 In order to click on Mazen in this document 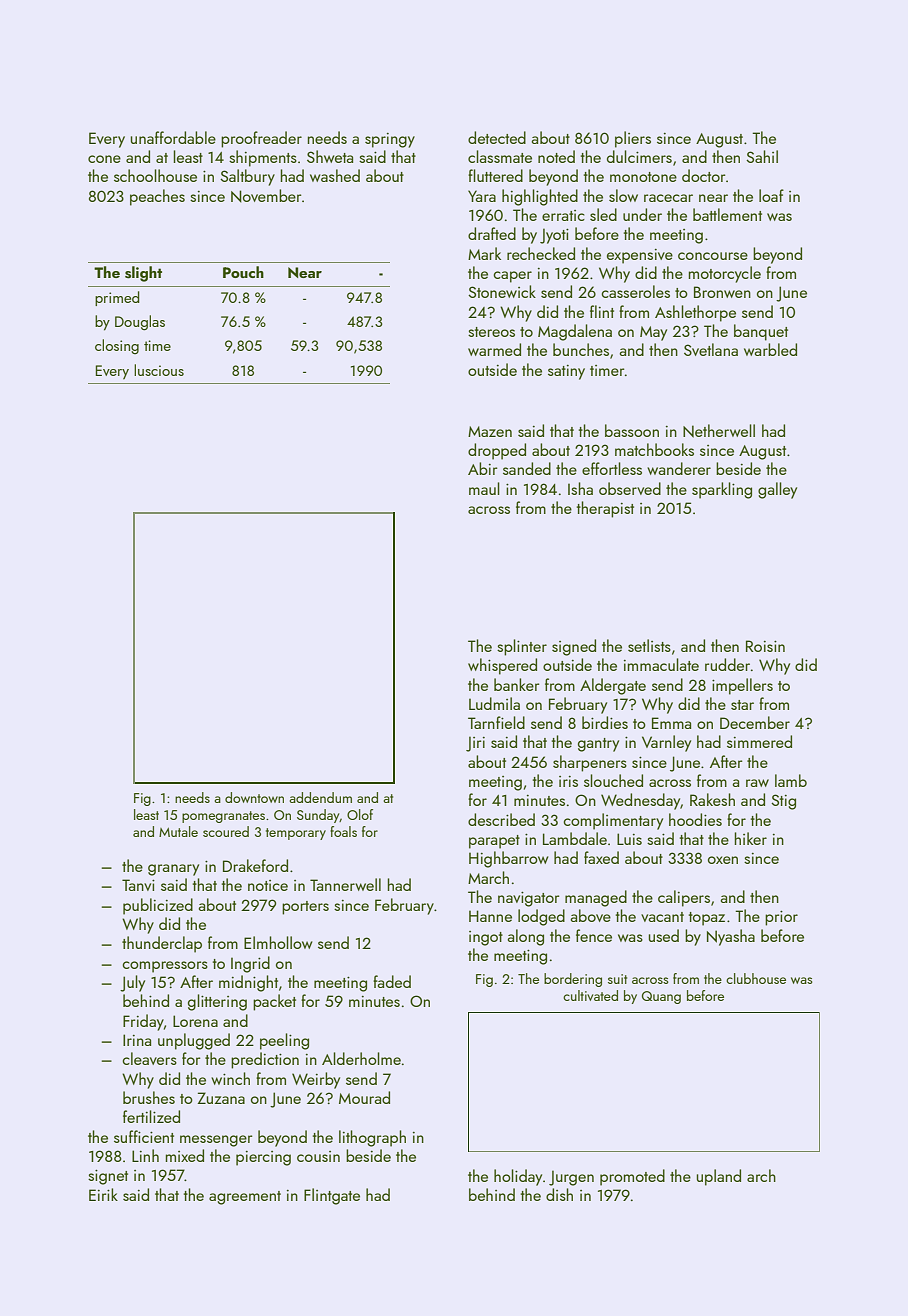, I will do `click(490, 431)`.
